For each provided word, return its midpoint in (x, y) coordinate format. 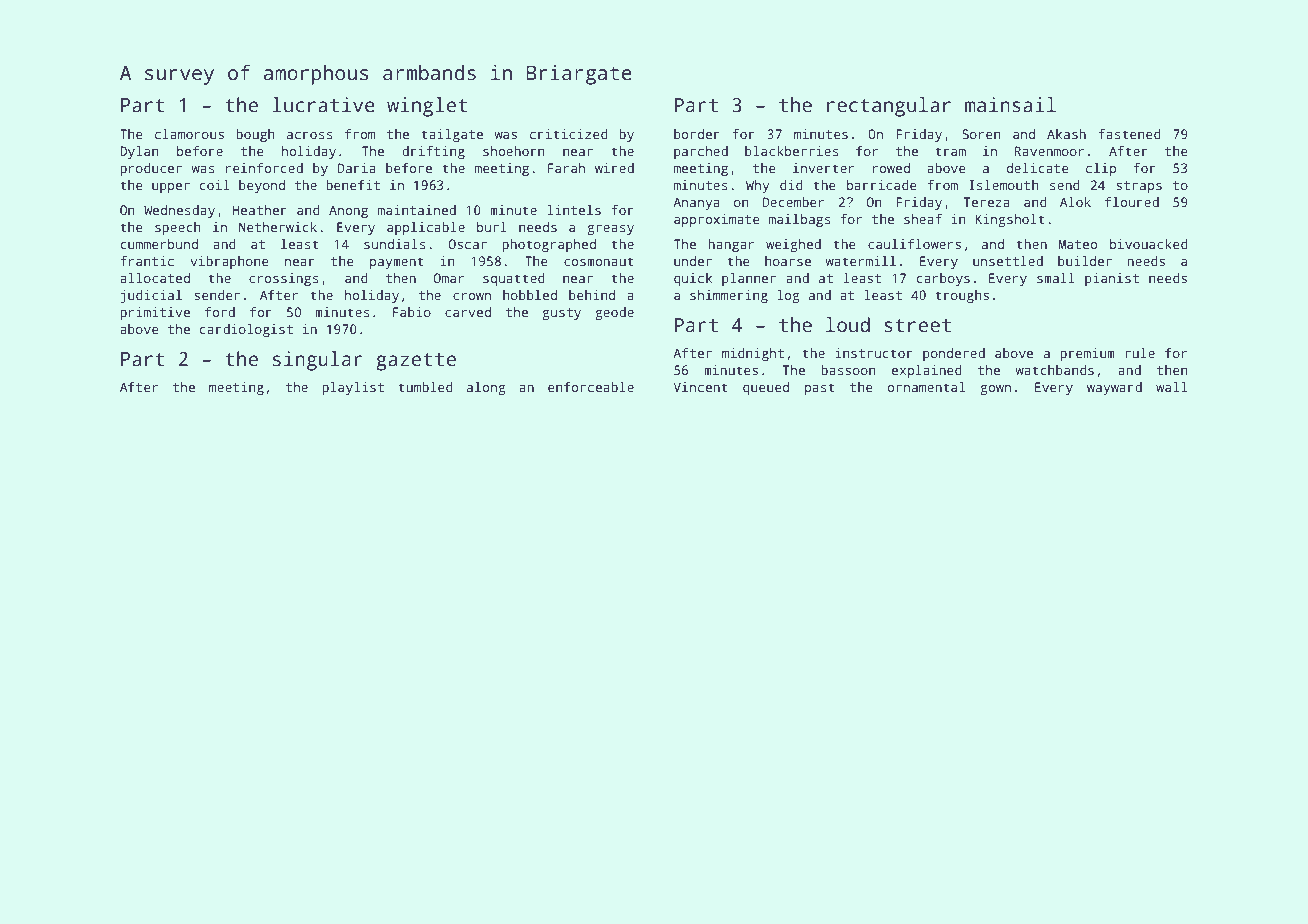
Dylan (139, 152)
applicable (426, 228)
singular (318, 361)
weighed (793, 245)
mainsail (1010, 105)
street (917, 326)
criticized (569, 134)
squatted (514, 279)
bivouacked (1149, 244)
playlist (353, 388)
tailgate (452, 135)
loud (848, 325)
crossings (284, 279)
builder (1085, 261)
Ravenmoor (1049, 151)
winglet (427, 107)
